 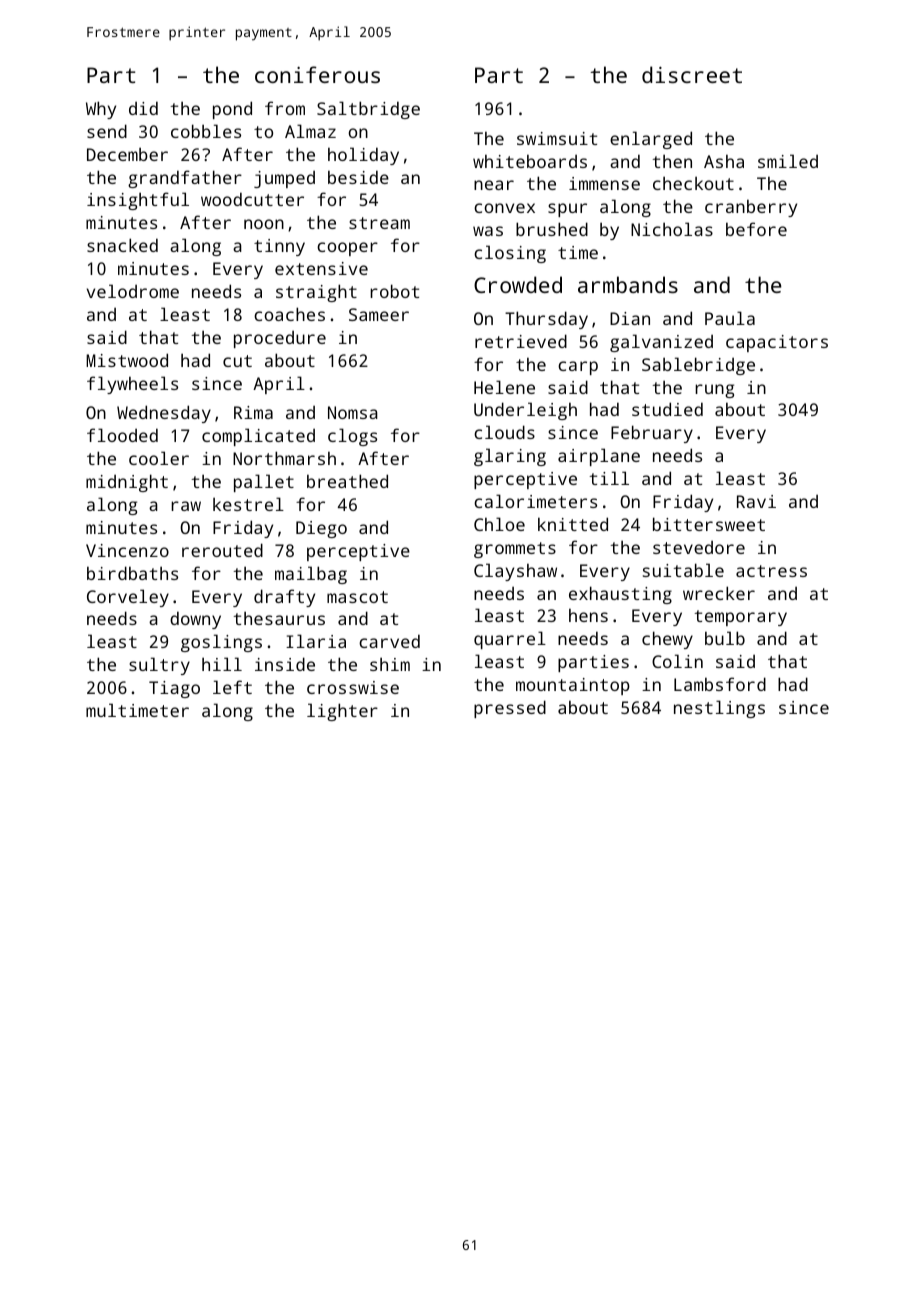 I want to click on lighter, so click(x=342, y=712).
